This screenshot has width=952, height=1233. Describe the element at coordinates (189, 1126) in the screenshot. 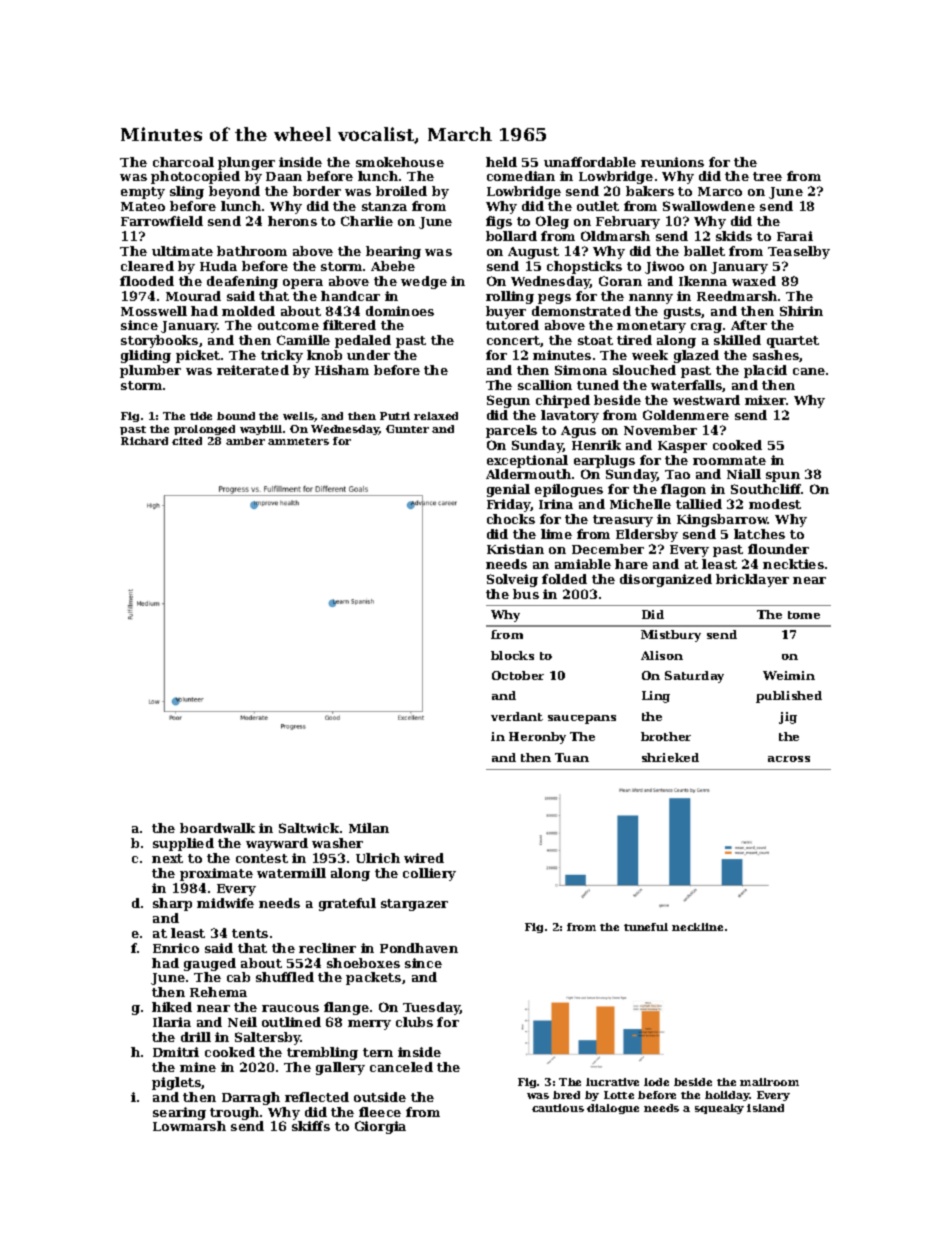

I see `Lowmarsh` at that location.
